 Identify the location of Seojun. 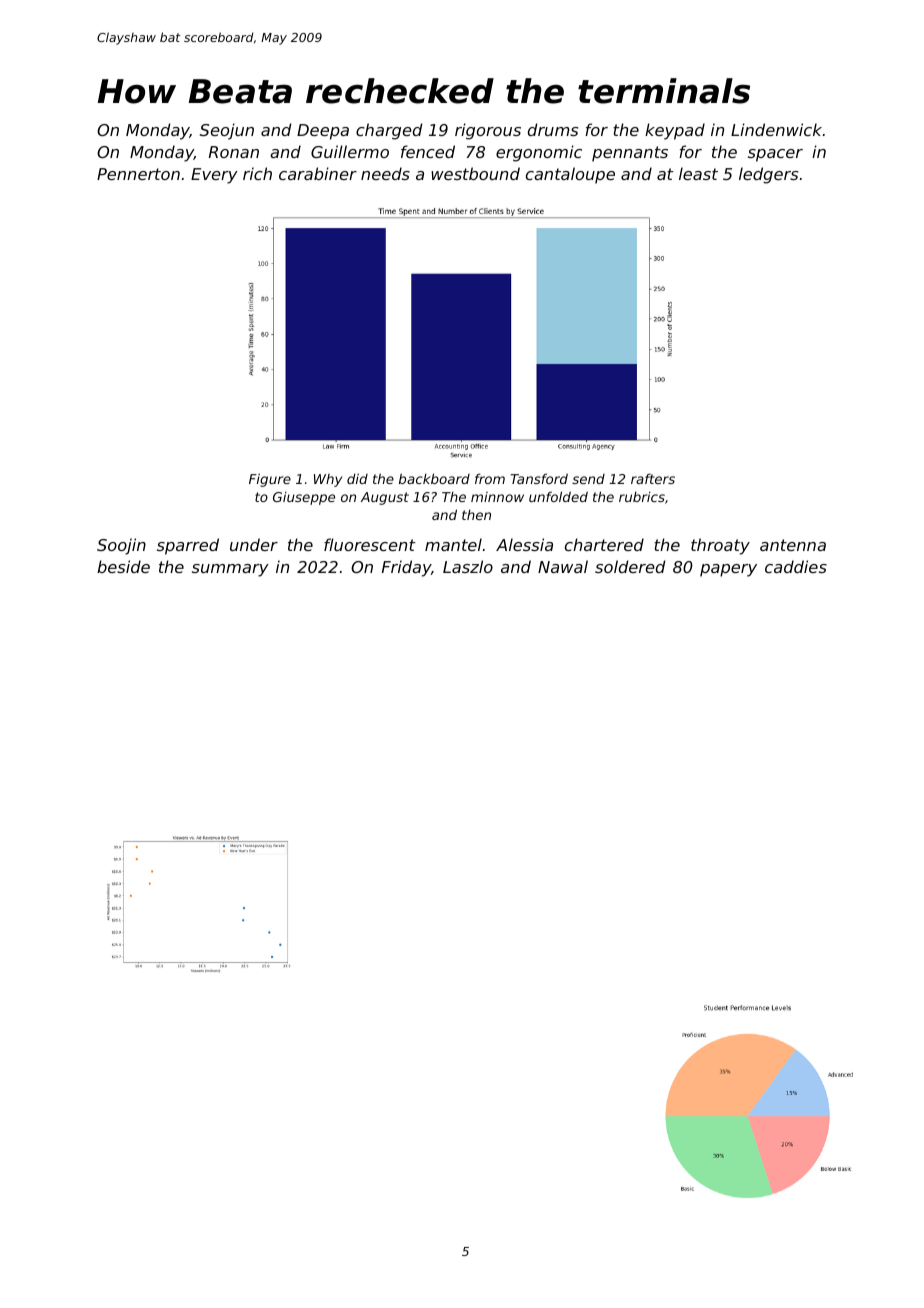
(227, 131).
